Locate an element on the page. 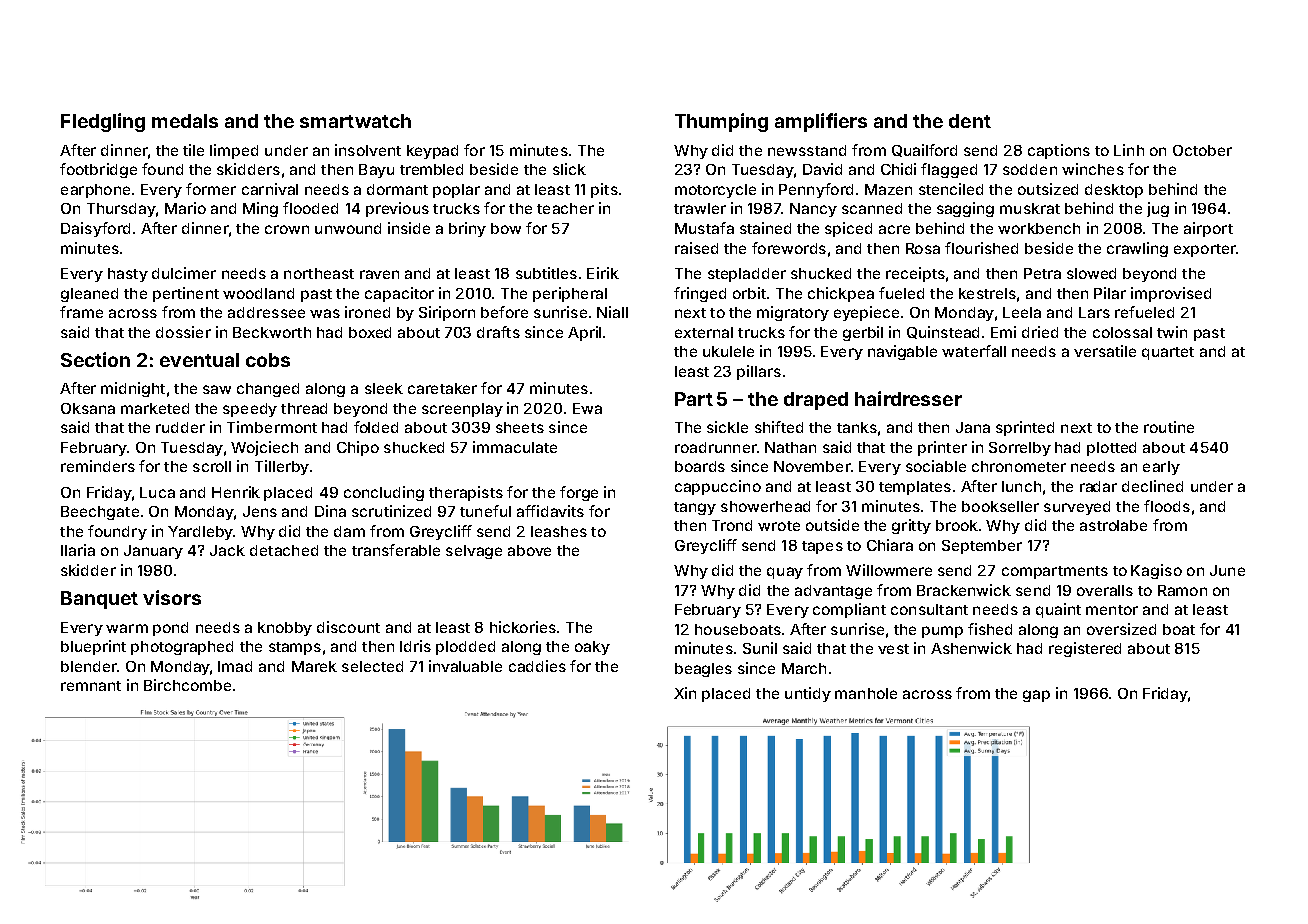 This document has width=1308, height=924. flourished is located at coordinates (981, 248).
